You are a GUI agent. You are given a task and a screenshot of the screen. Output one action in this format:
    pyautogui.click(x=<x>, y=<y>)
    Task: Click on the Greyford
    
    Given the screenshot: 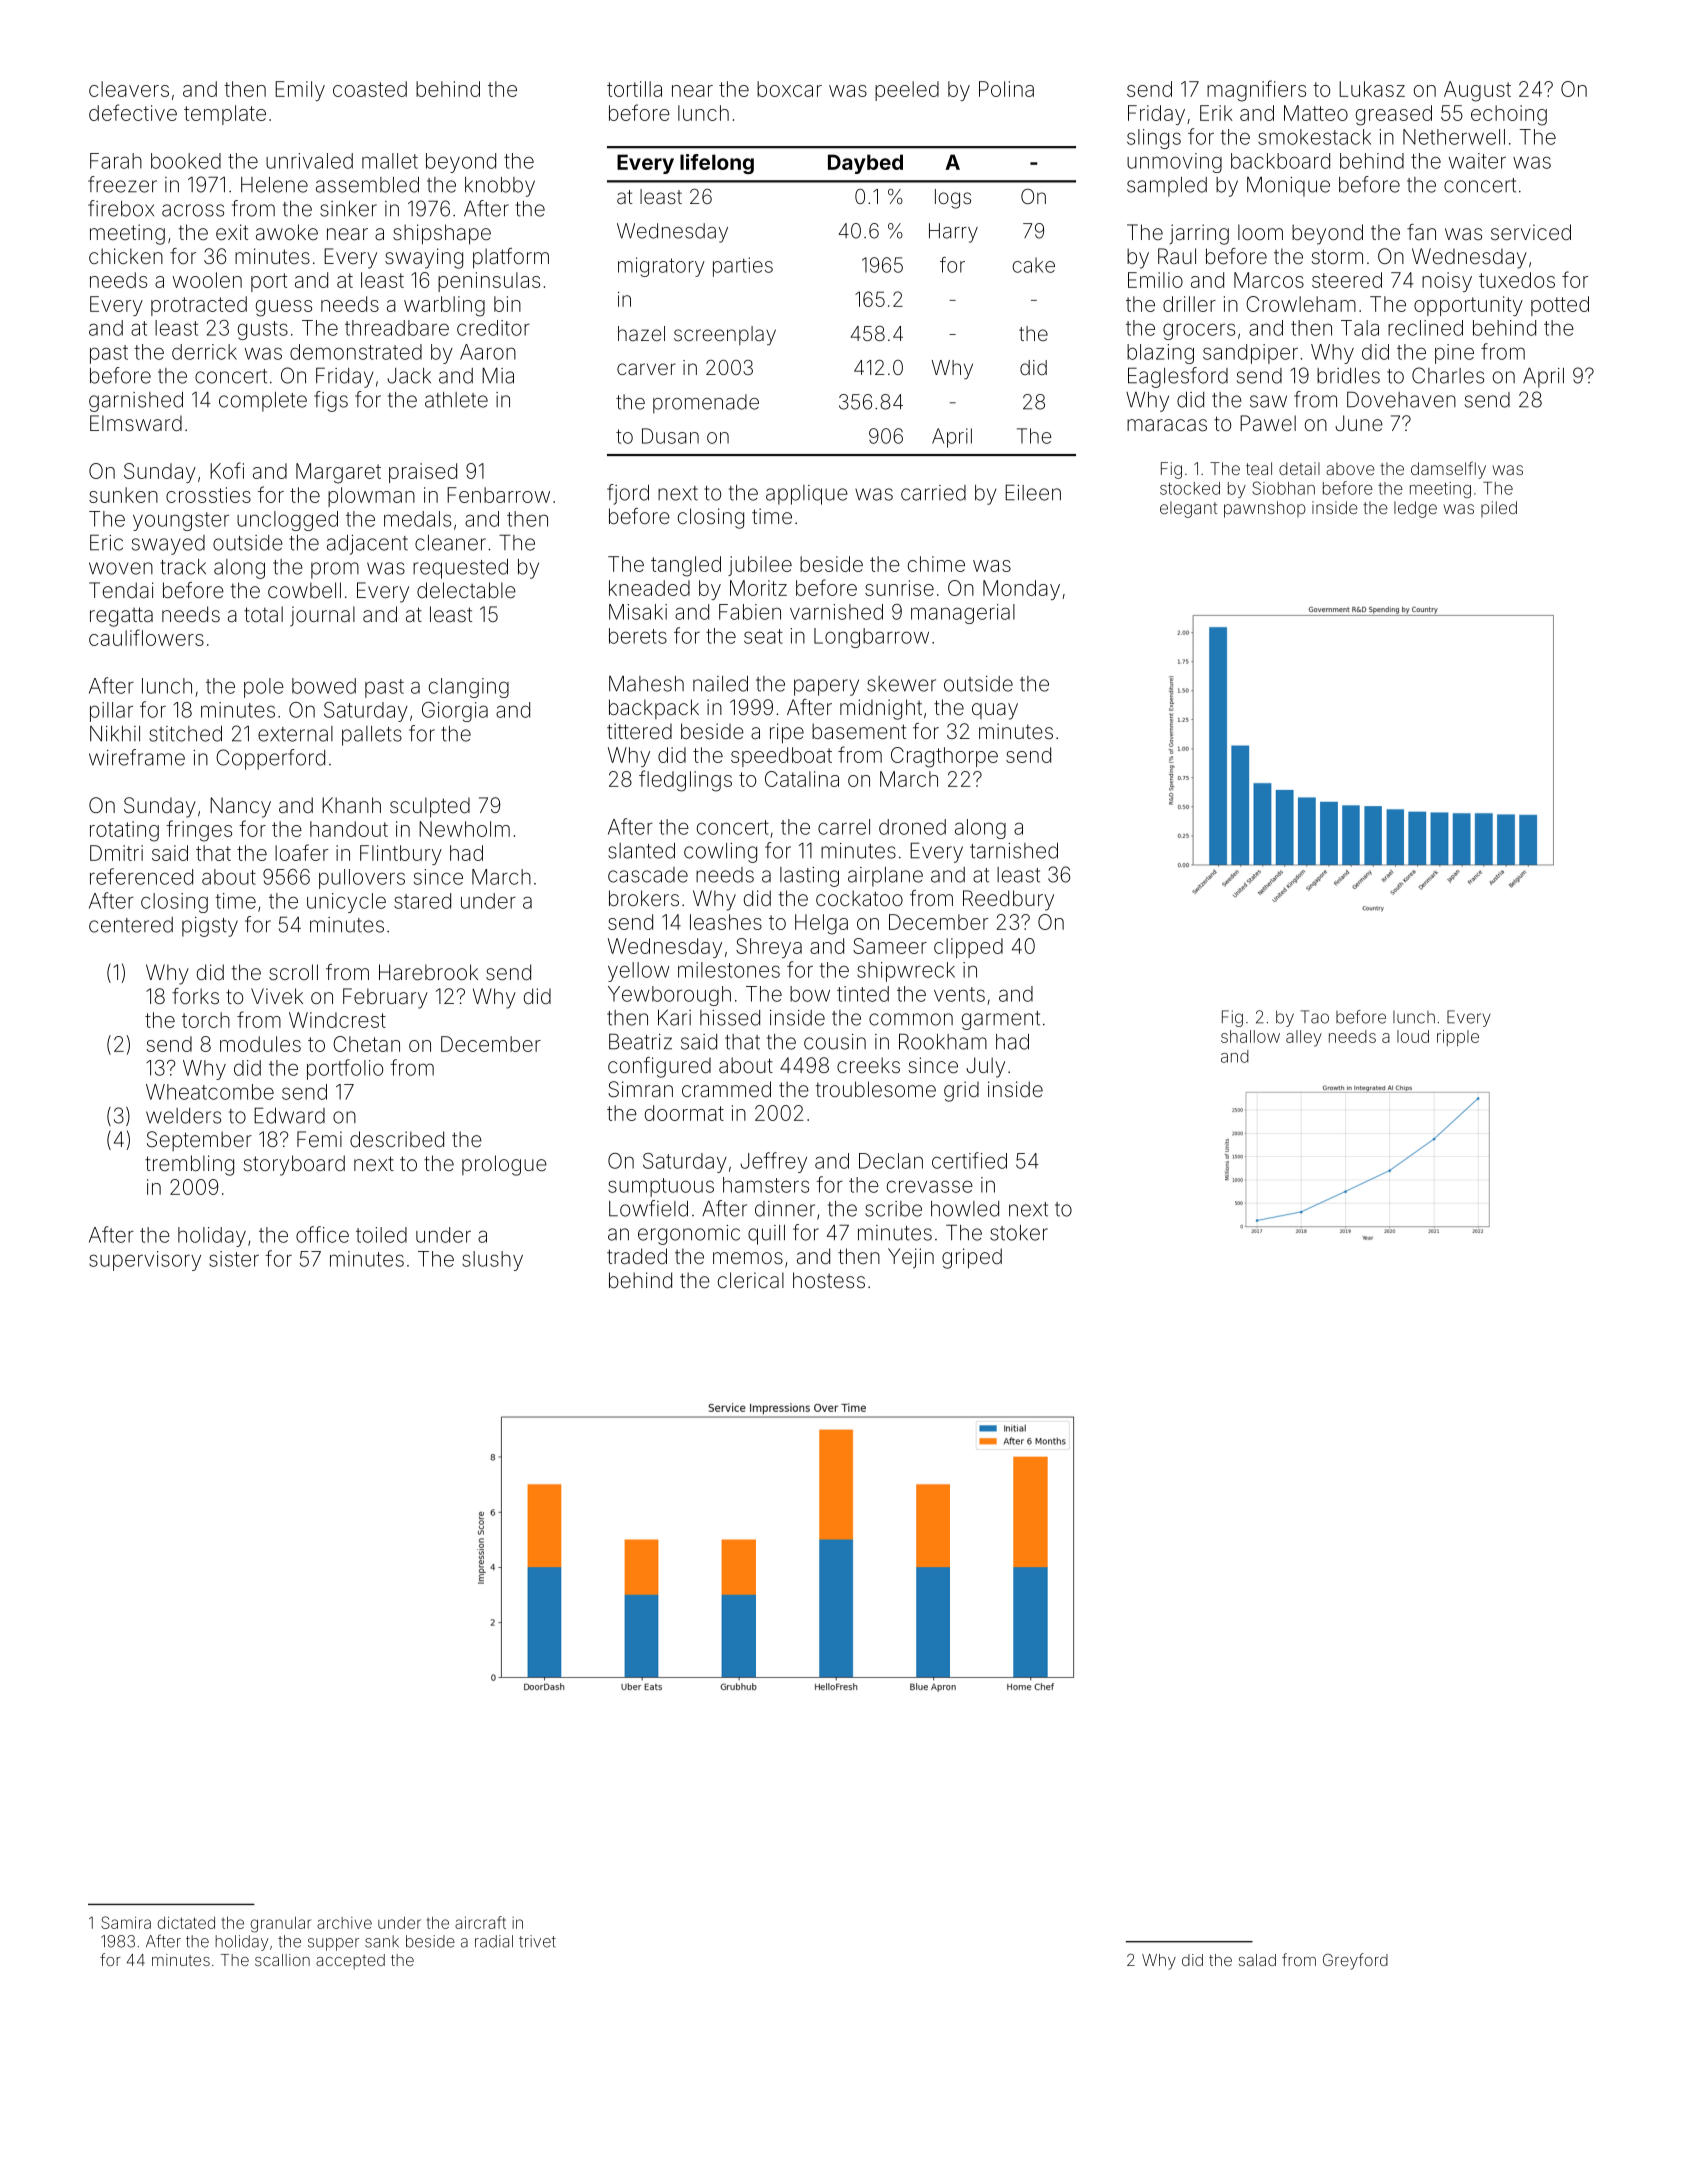 What is the action you would take?
    pyautogui.click(x=1355, y=1961)
